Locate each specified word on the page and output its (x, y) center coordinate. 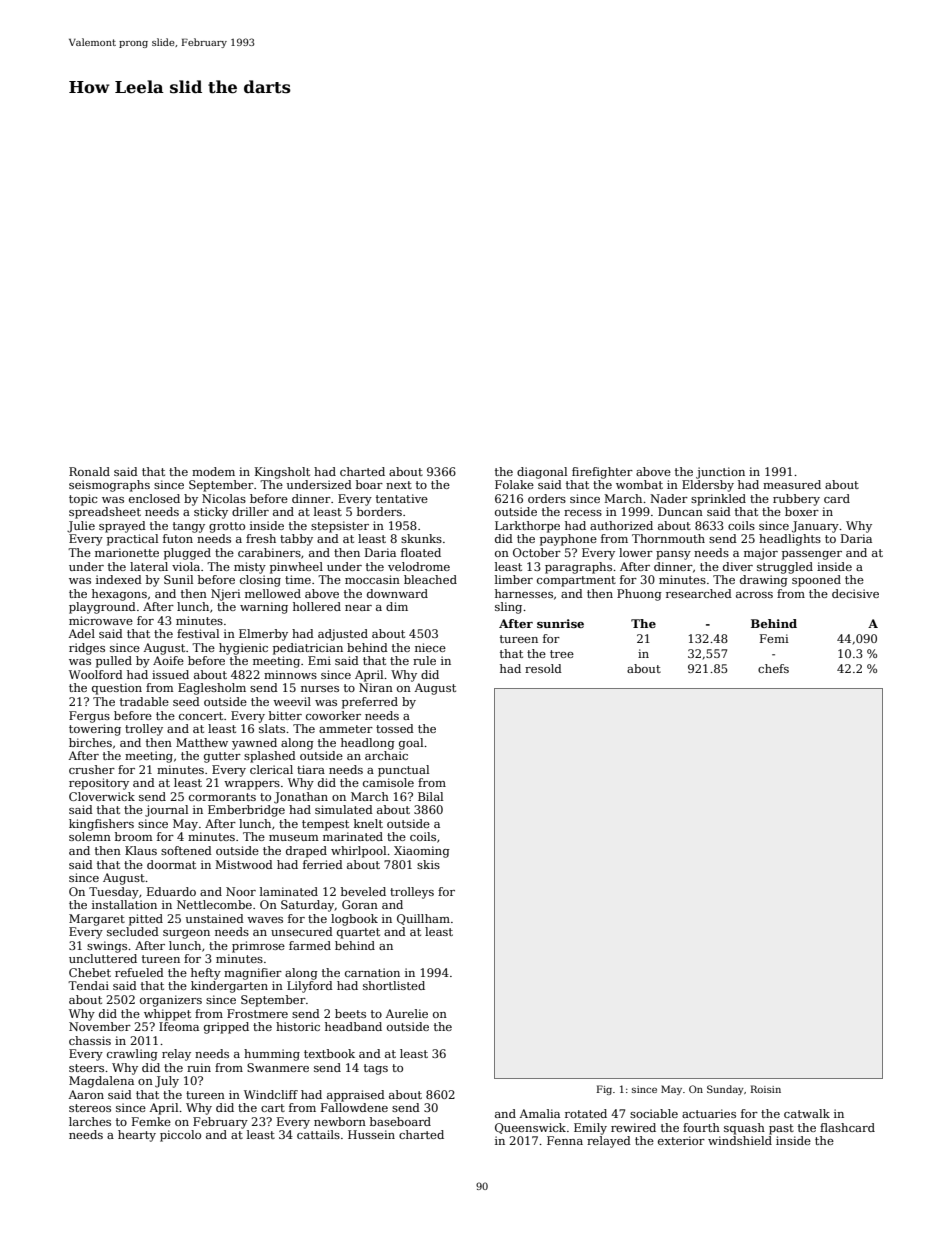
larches (90, 1121)
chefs (773, 668)
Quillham (423, 919)
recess (583, 513)
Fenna (565, 1140)
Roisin (766, 1089)
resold (543, 668)
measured (792, 484)
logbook (354, 920)
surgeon (186, 934)
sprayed (122, 527)
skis (428, 864)
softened (186, 850)
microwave (101, 620)
